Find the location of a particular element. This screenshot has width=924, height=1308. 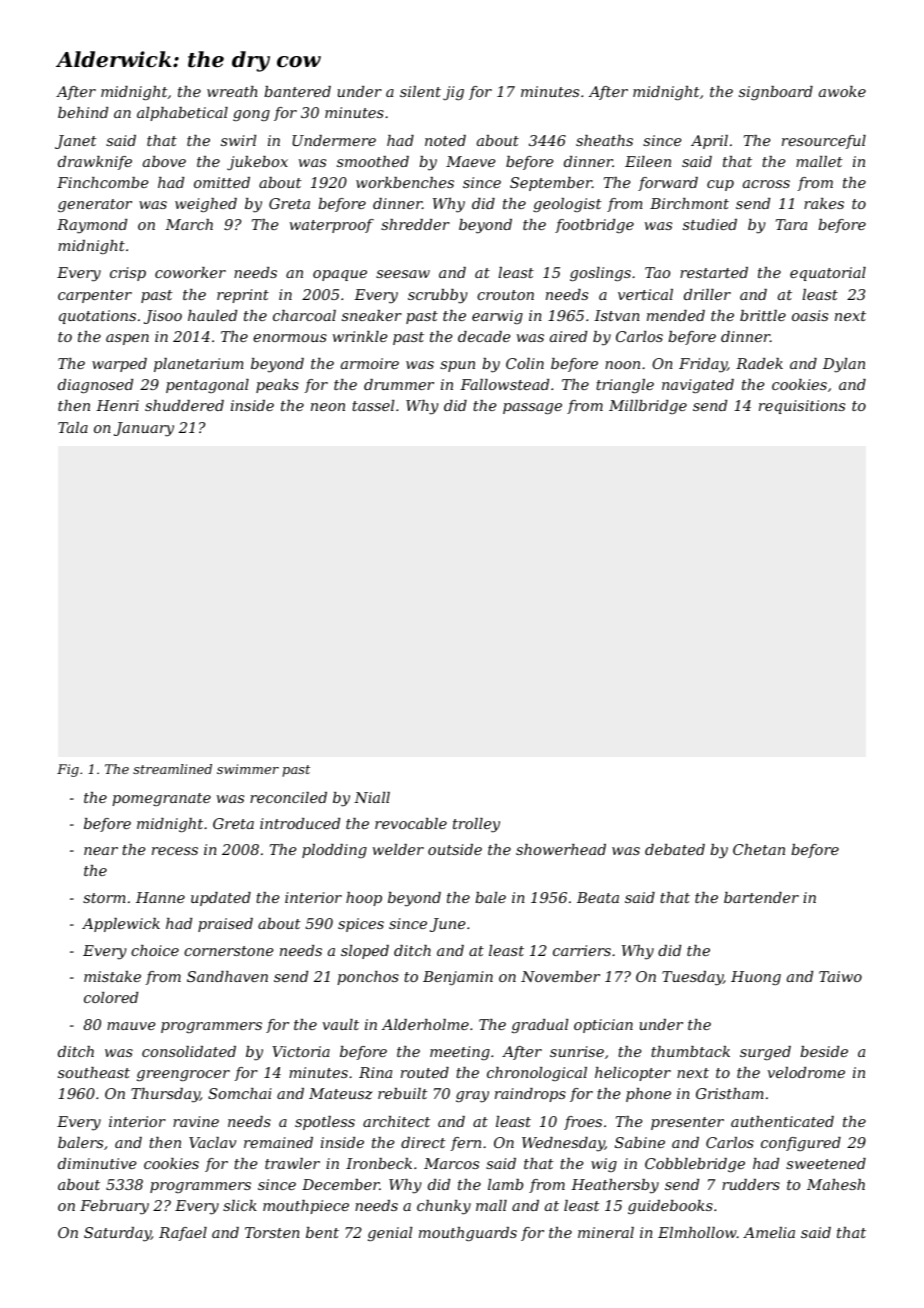

navigated is located at coordinates (698, 386).
